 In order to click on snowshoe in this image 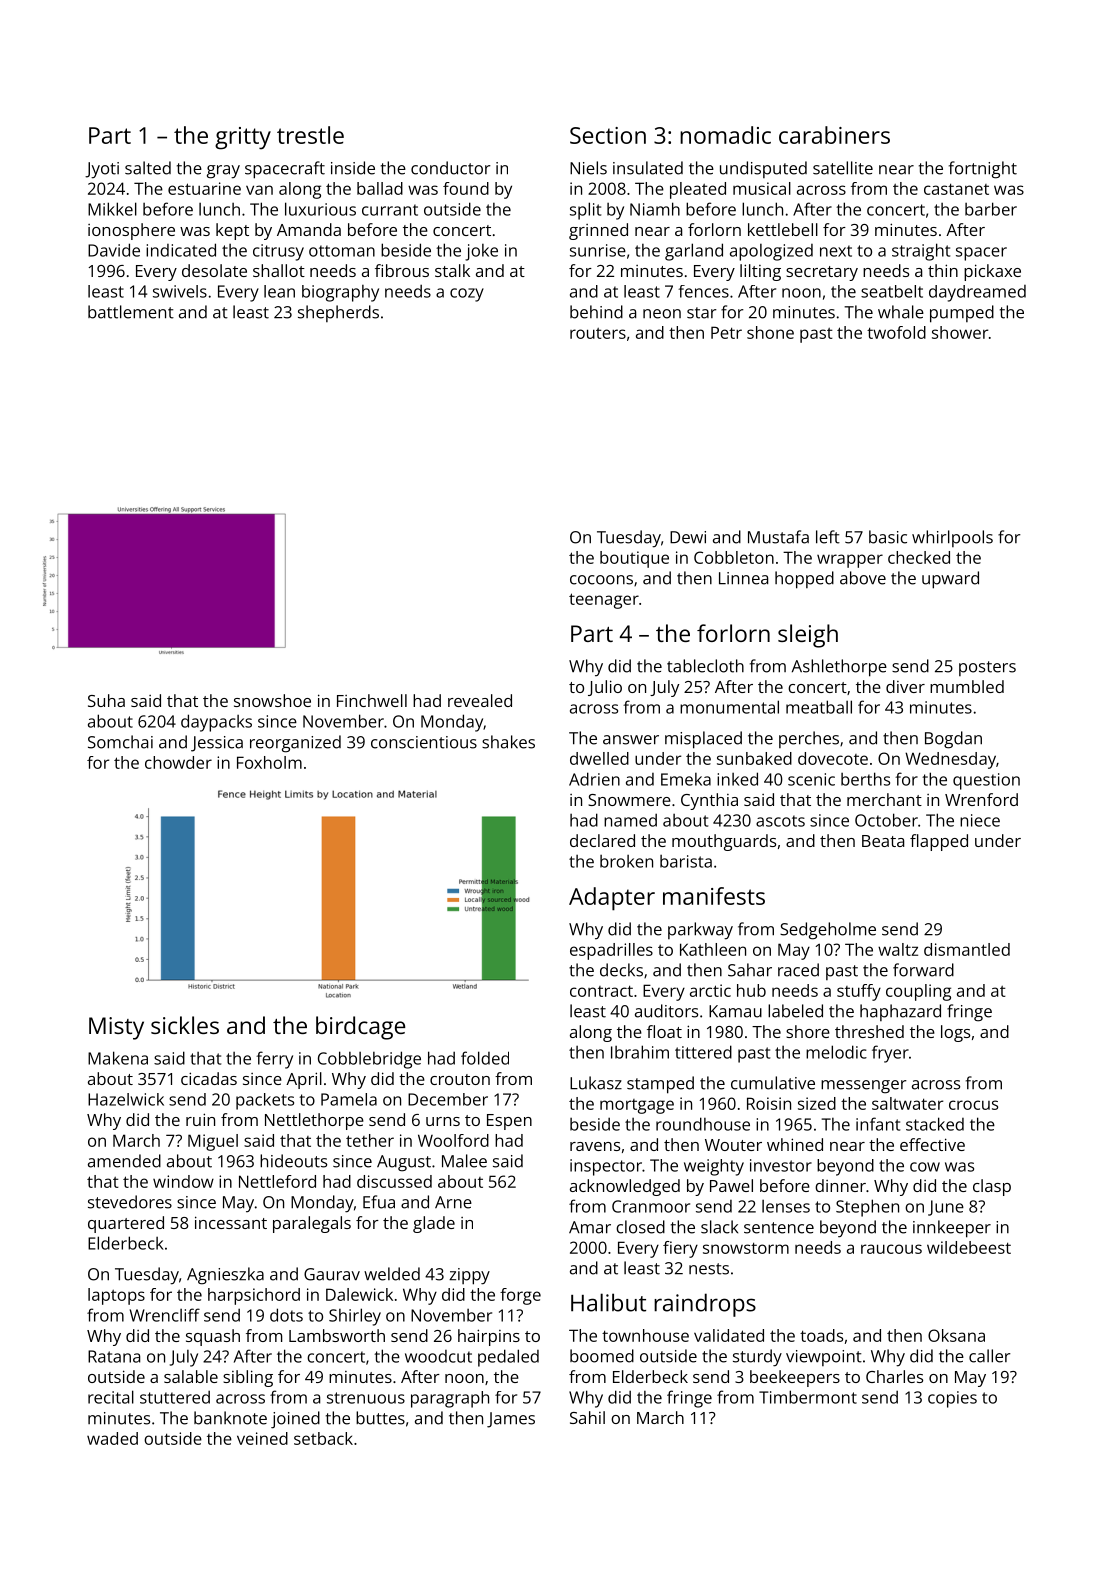, I will do `click(272, 700)`.
